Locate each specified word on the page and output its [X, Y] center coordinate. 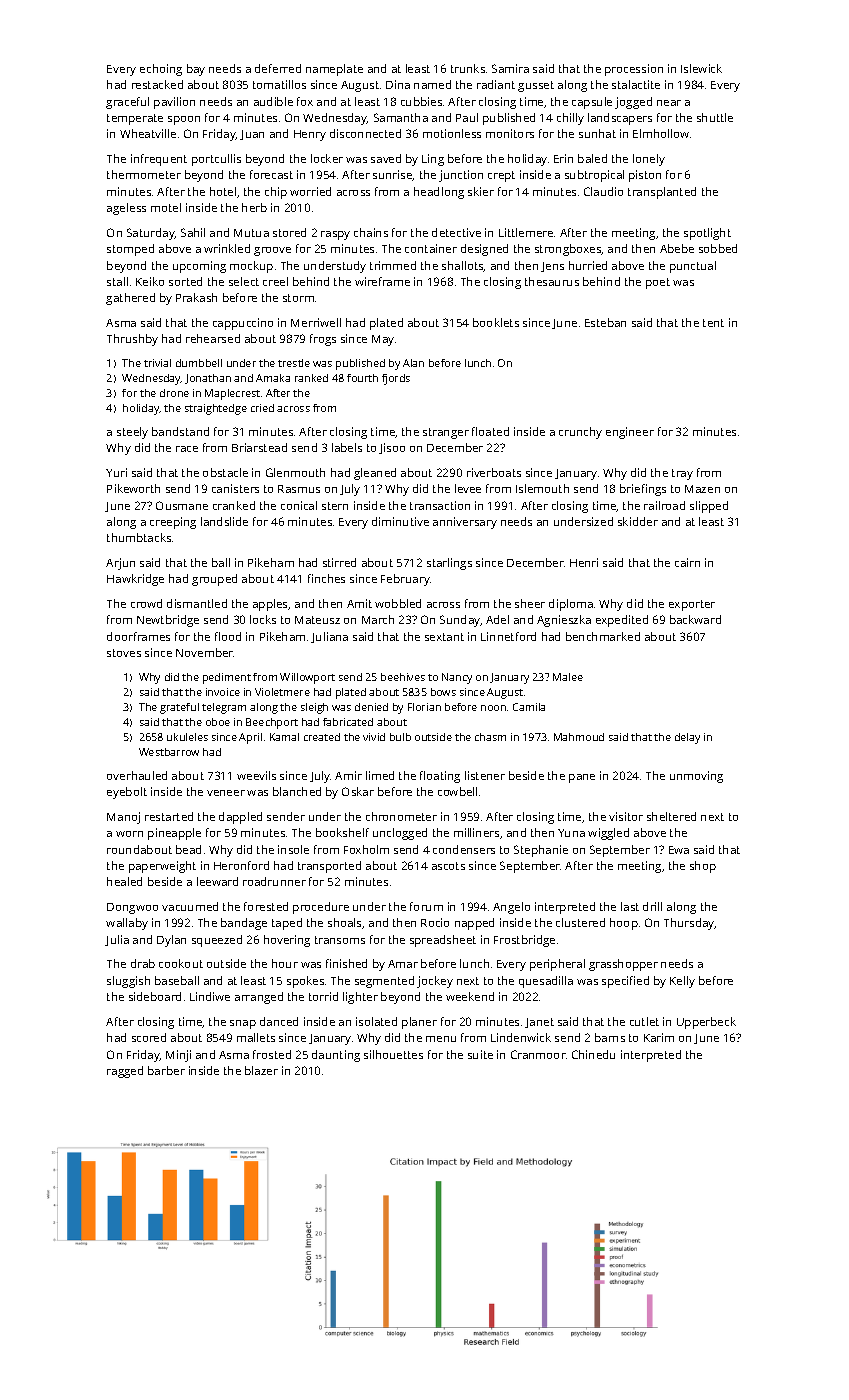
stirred [339, 562]
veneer [226, 793]
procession [634, 70]
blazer [261, 1070]
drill [652, 906]
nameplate [334, 70]
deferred [278, 68]
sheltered [671, 816]
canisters [235, 488]
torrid [323, 996]
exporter [692, 605]
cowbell [457, 791]
